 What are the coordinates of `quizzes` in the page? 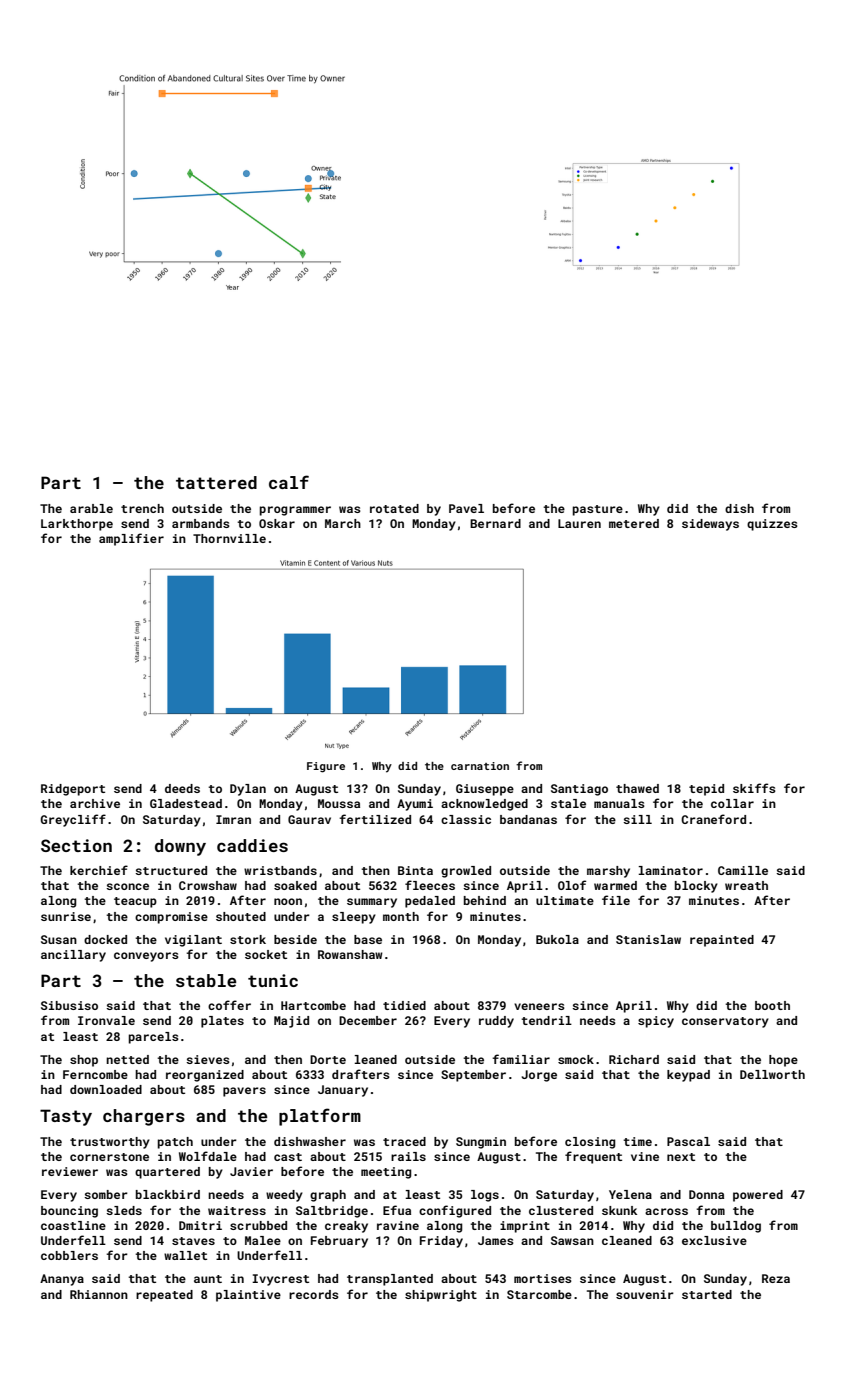 It's located at (772, 525).
